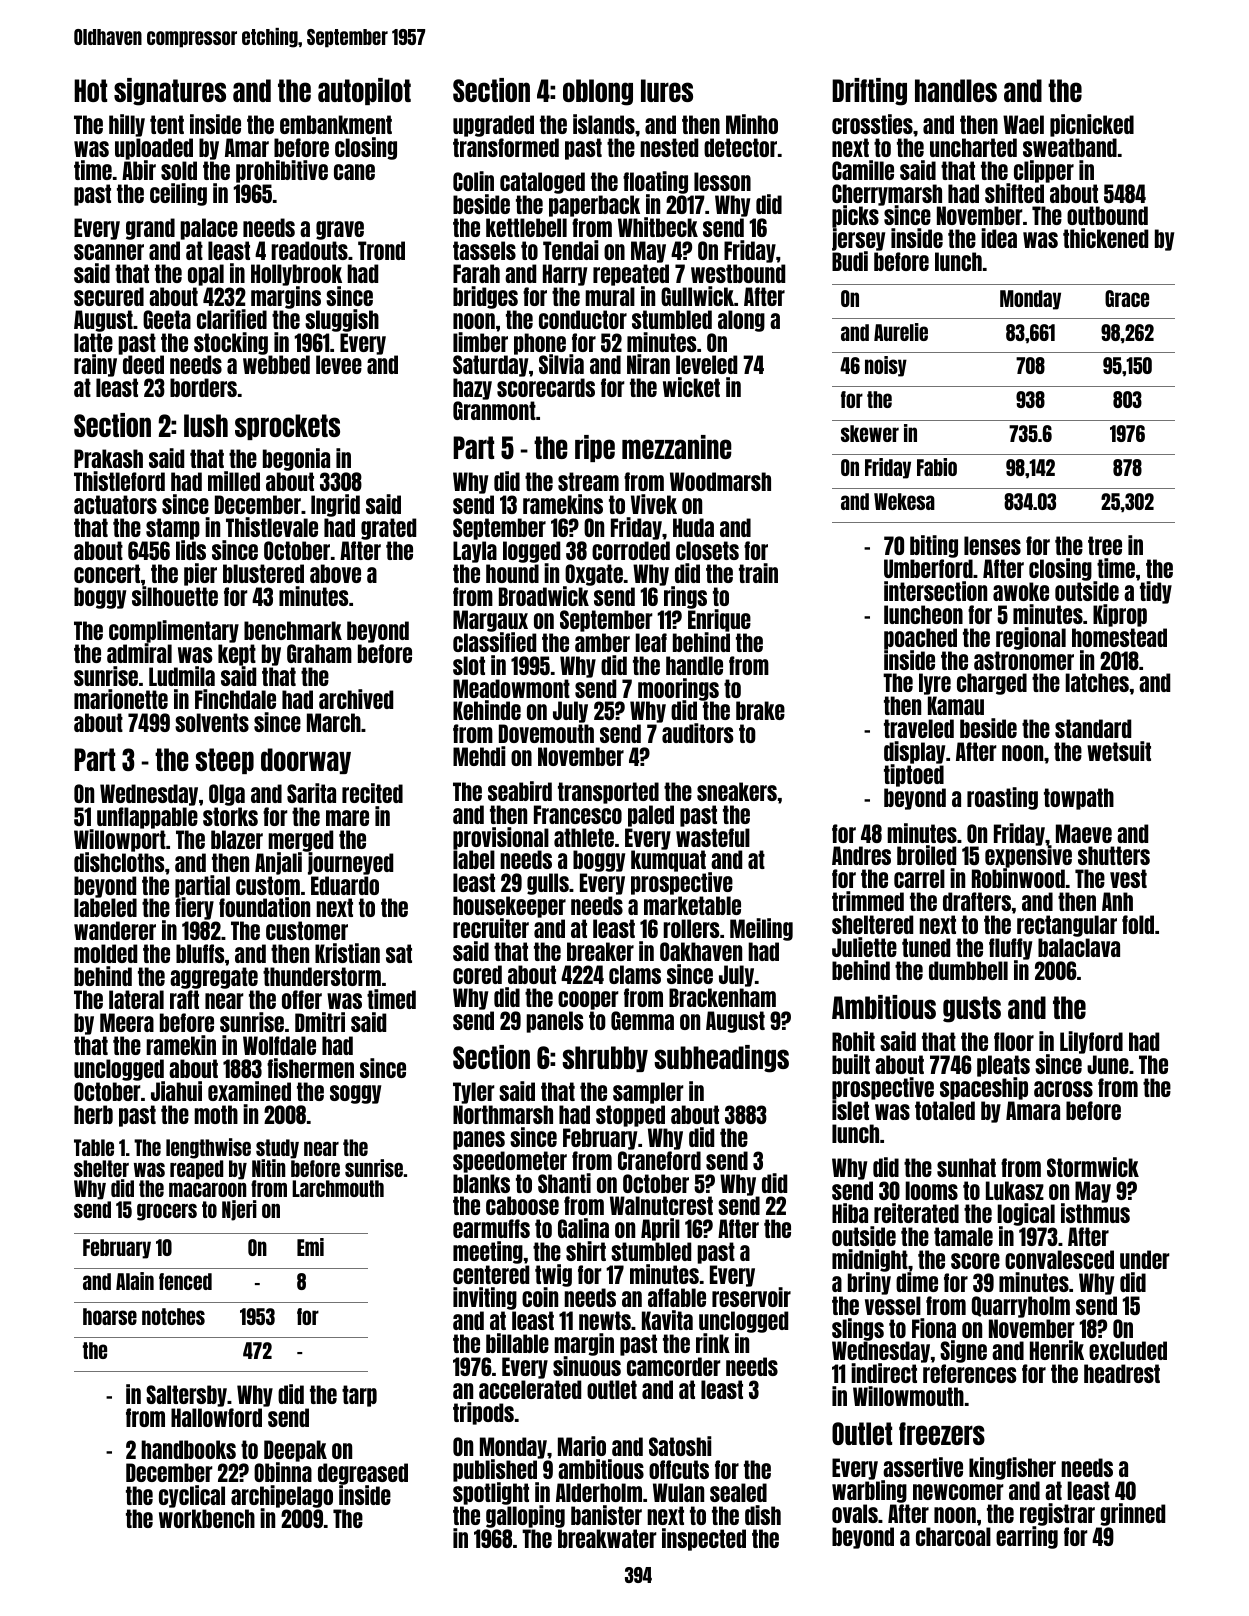 This screenshot has width=1249, height=1616. Describe the element at coordinates (336, 124) in the screenshot. I see `embankment` at that location.
